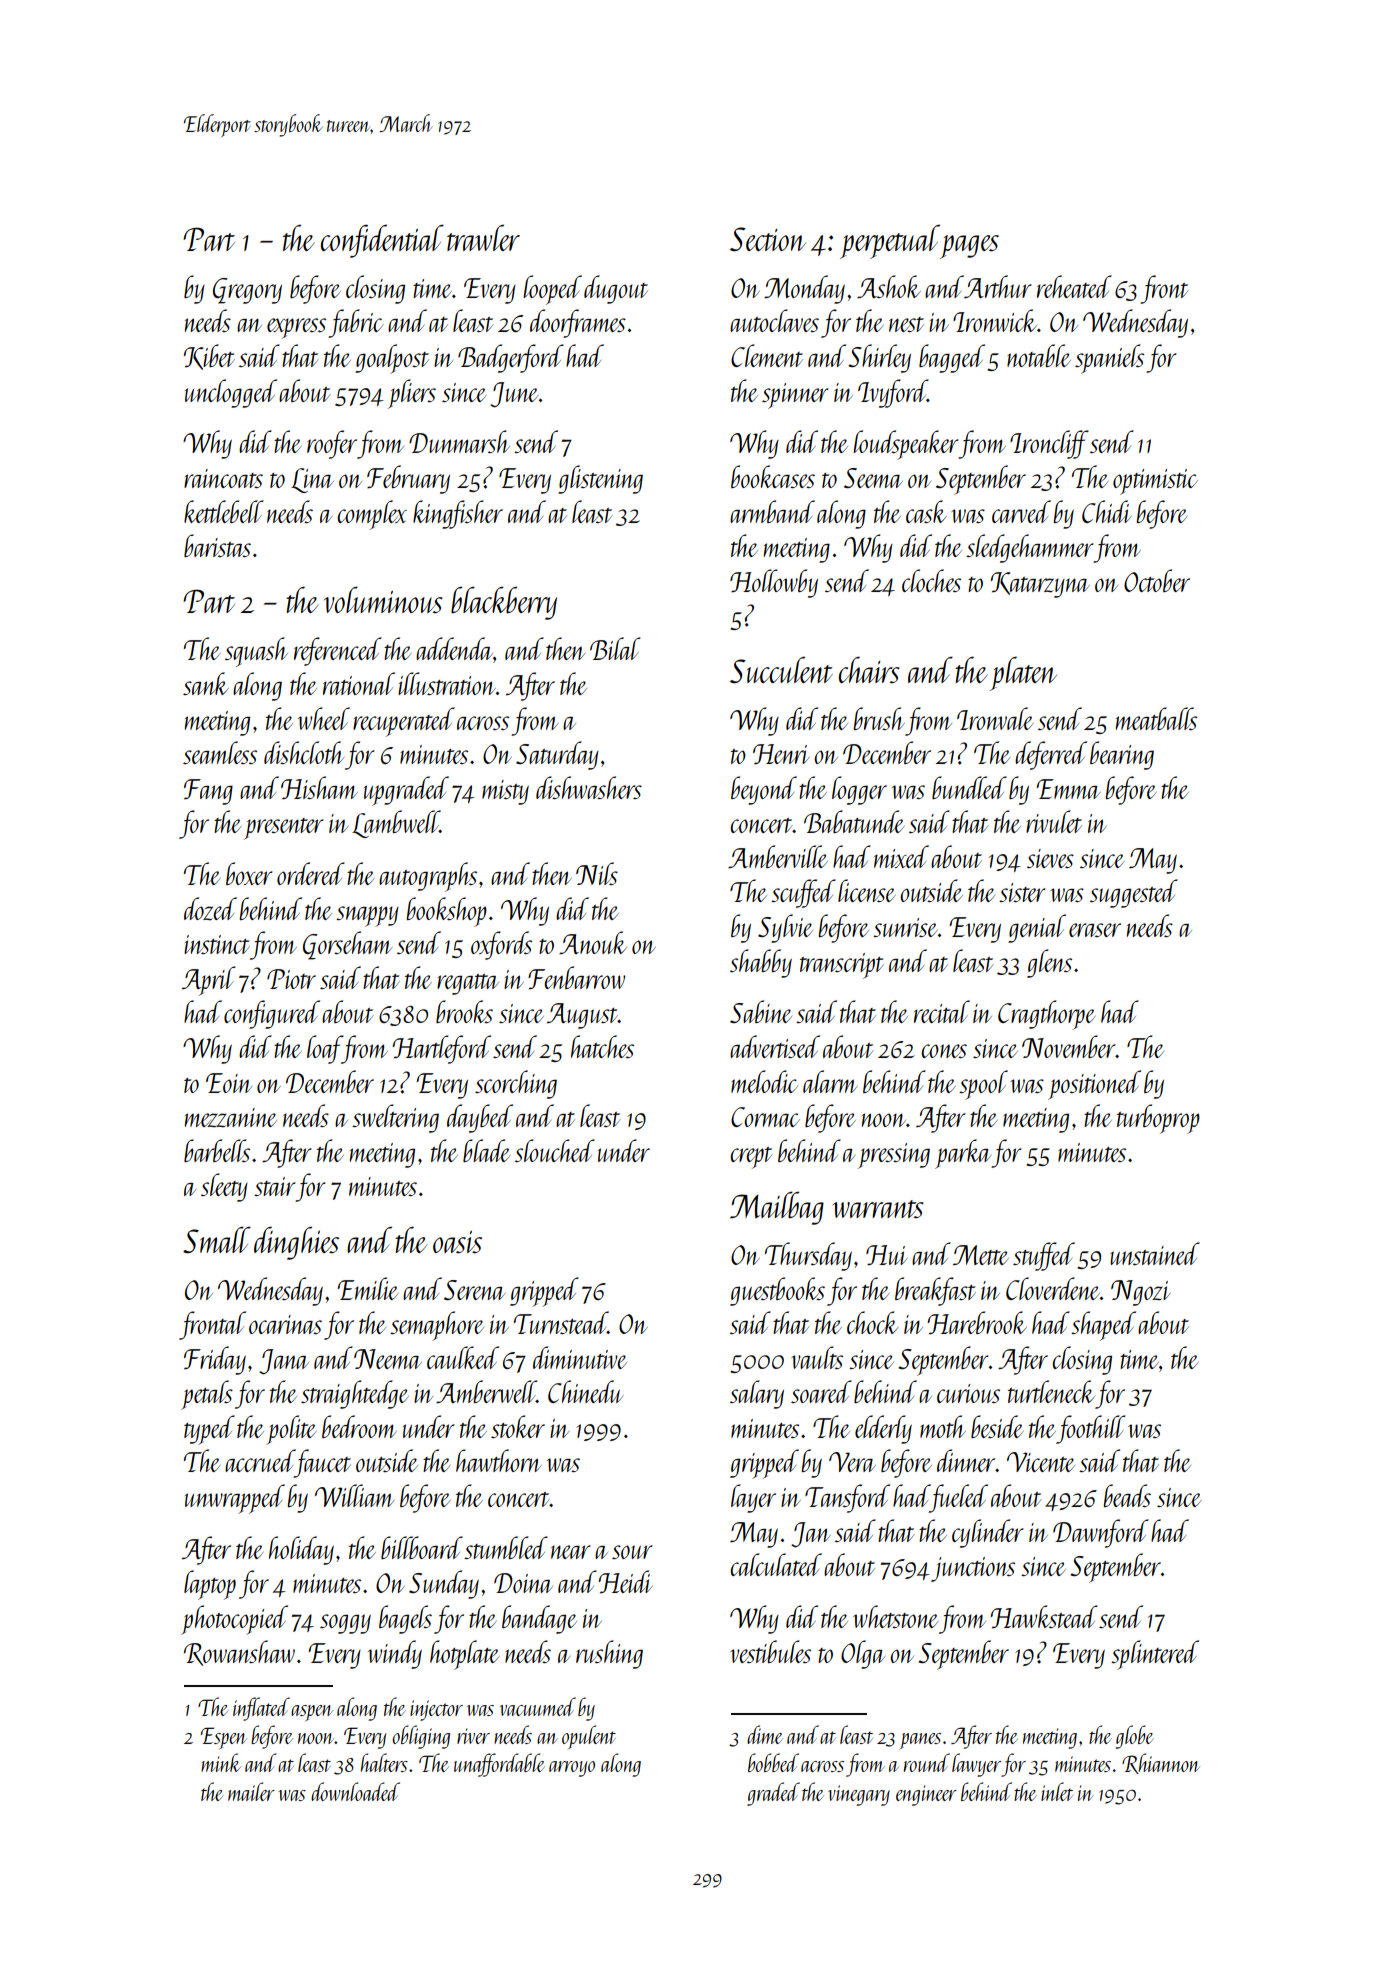  I want to click on dozed, so click(210, 909).
